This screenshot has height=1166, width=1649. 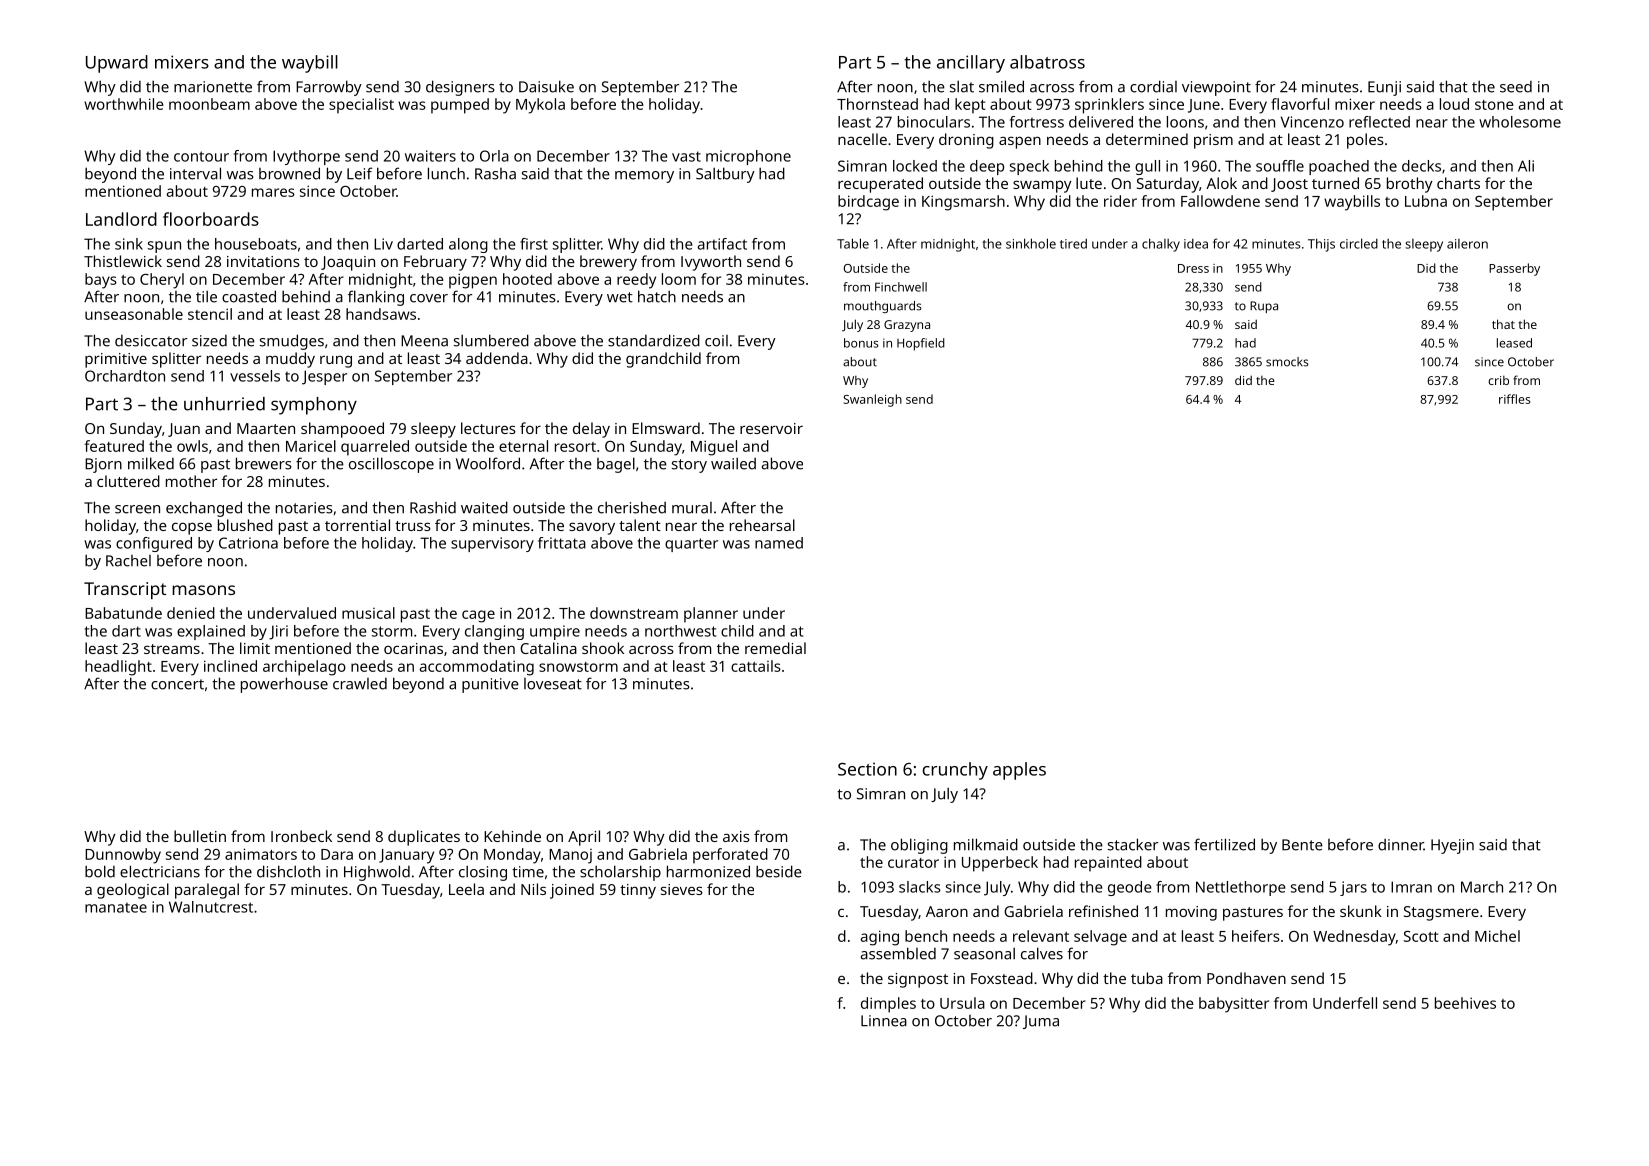 I want to click on contour, so click(x=201, y=156).
